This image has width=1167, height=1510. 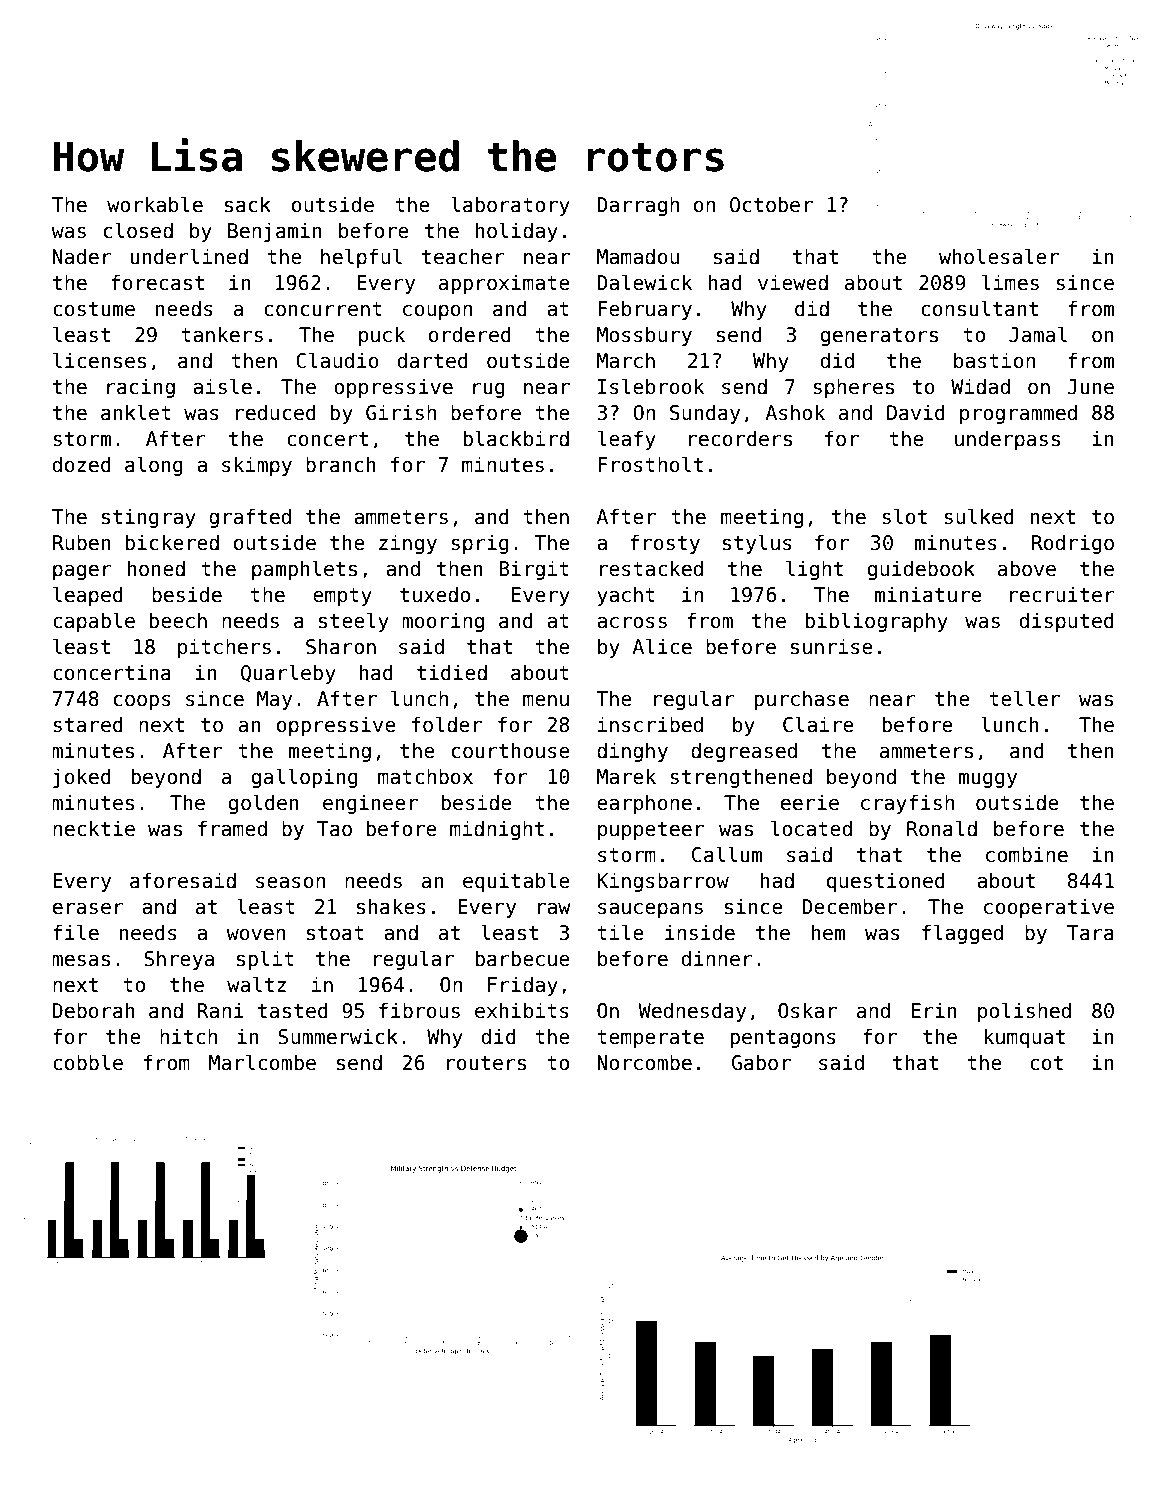 What do you see at coordinates (638, 206) in the image?
I see `Darragh` at bounding box center [638, 206].
